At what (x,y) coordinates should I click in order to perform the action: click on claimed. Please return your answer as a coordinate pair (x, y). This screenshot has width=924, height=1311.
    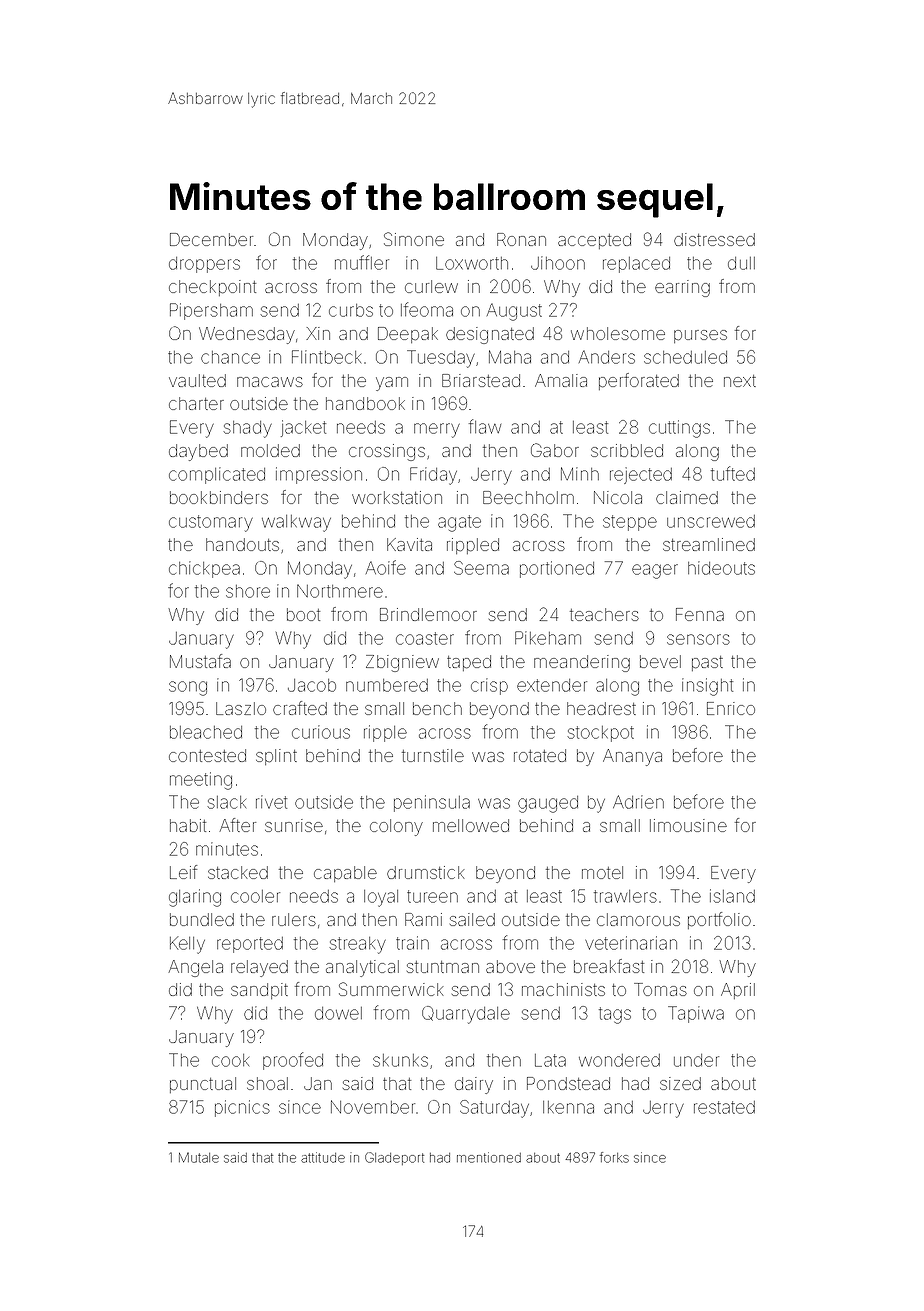
    Looking at the image, I should click on (687, 497).
